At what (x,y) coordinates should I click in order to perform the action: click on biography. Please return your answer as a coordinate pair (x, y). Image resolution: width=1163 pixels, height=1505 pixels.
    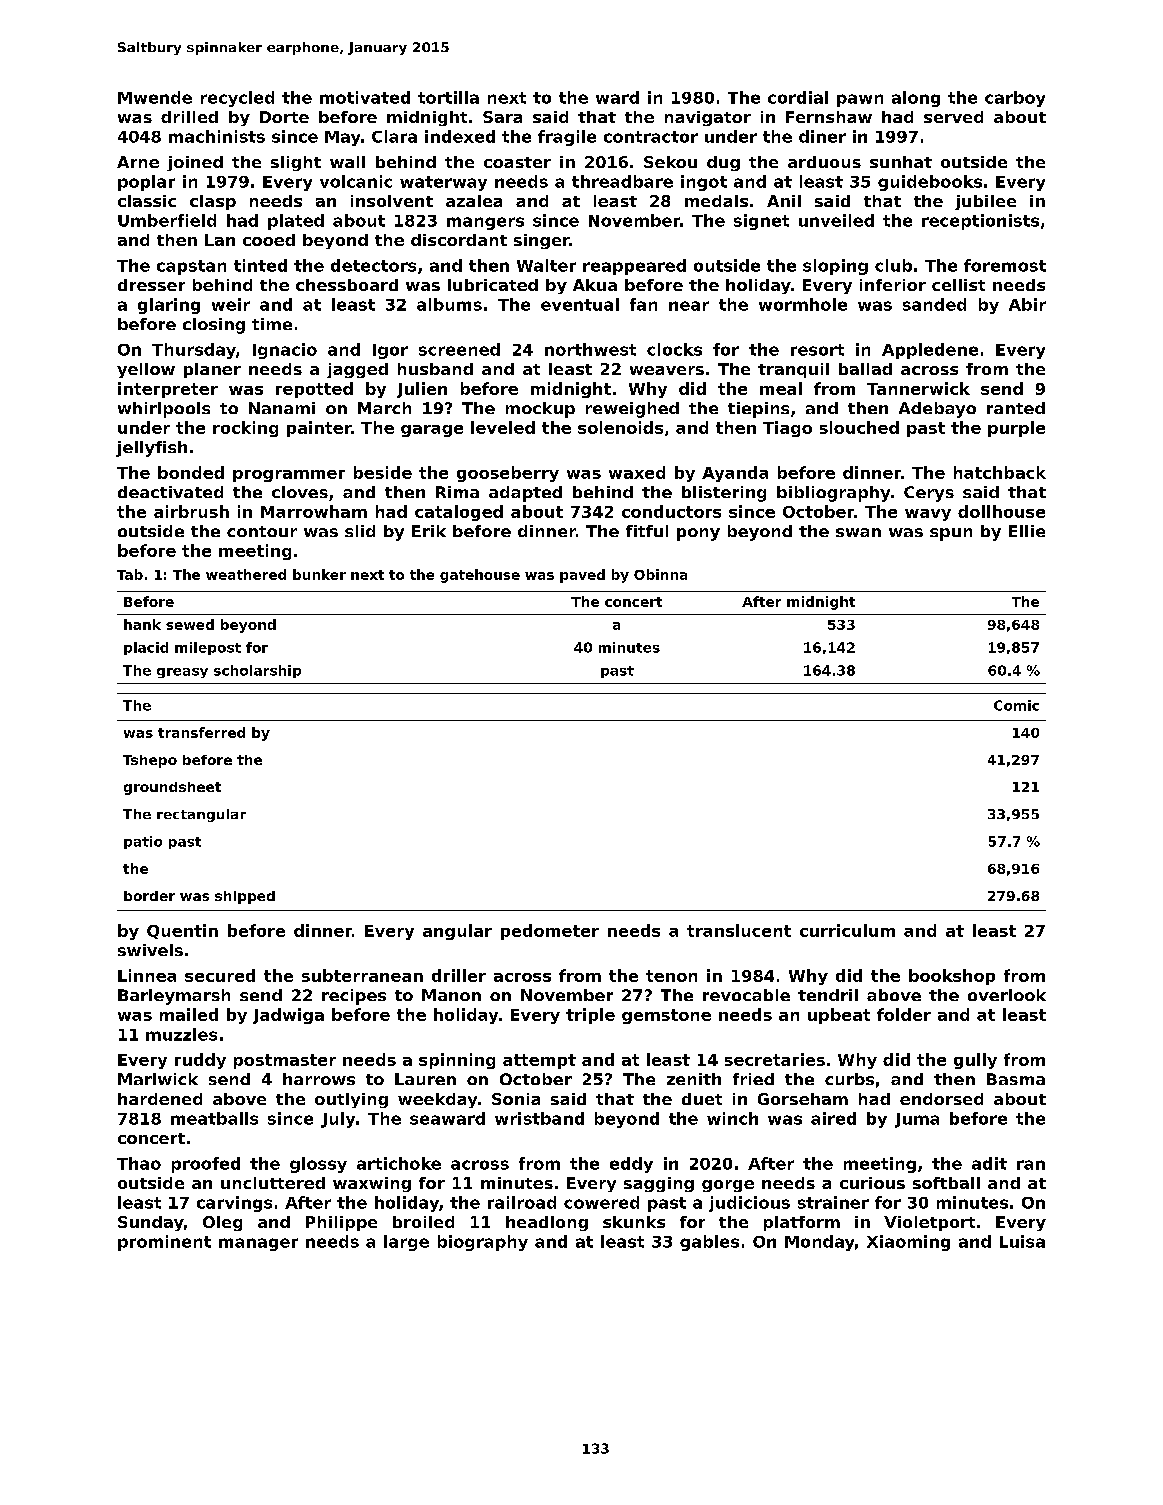
    Looking at the image, I should click on (483, 1243).
